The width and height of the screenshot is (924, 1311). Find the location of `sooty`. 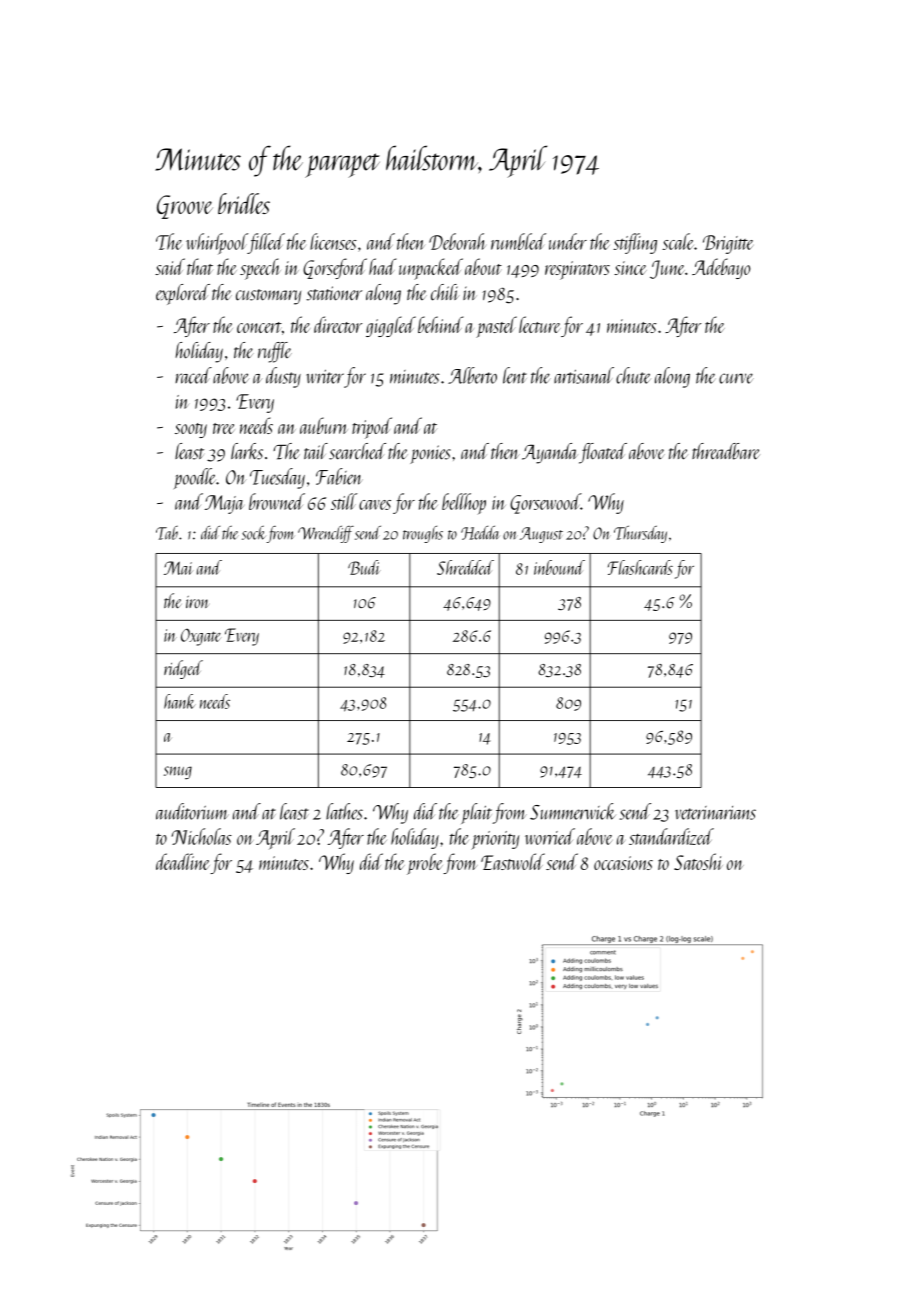

sooty is located at coordinates (191, 430).
